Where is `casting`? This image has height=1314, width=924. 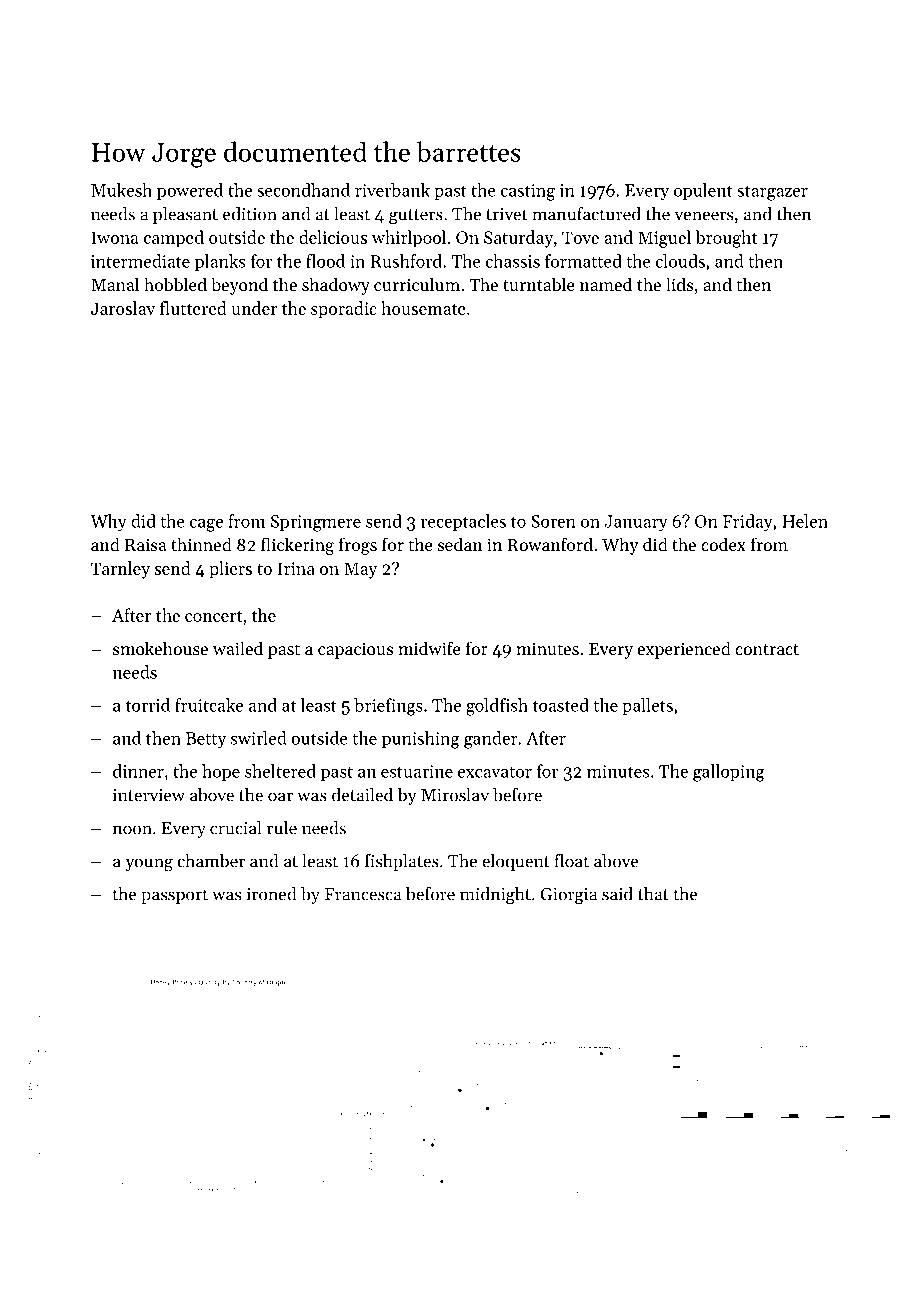
casting is located at coordinates (528, 192).
